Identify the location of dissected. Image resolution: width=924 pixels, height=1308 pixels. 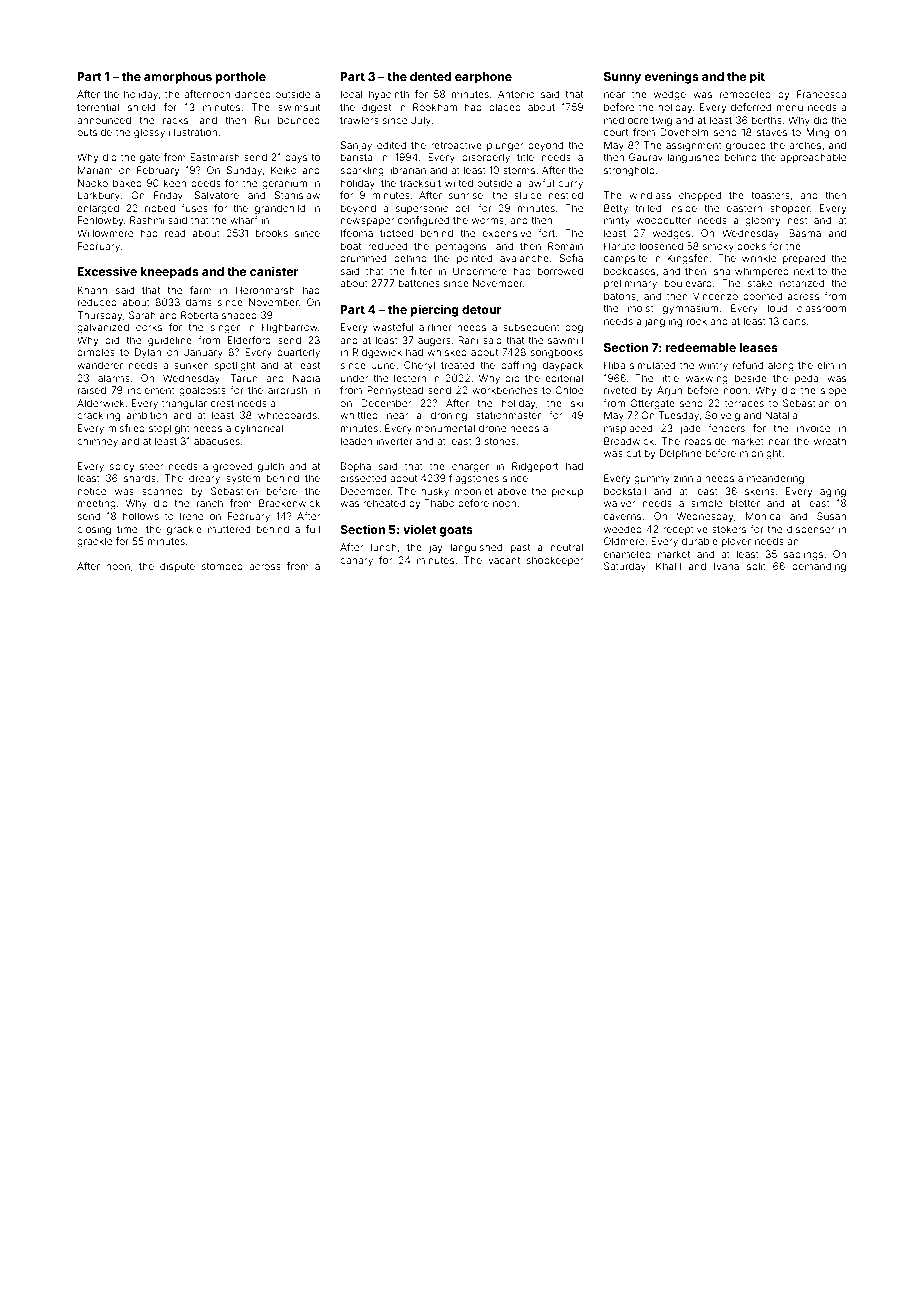
(363, 478).
